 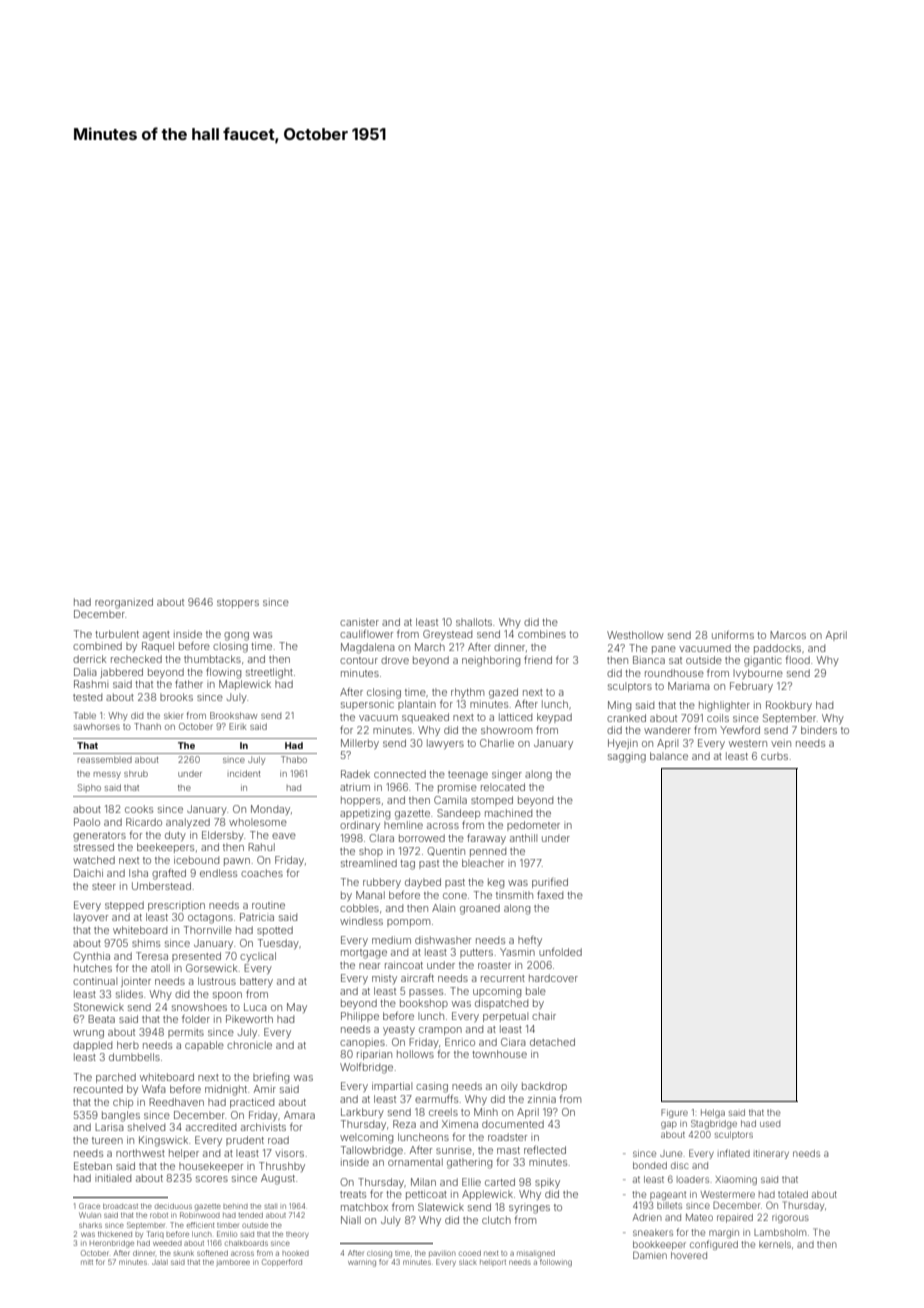 What do you see at coordinates (797, 660) in the document?
I see `flood` at bounding box center [797, 660].
